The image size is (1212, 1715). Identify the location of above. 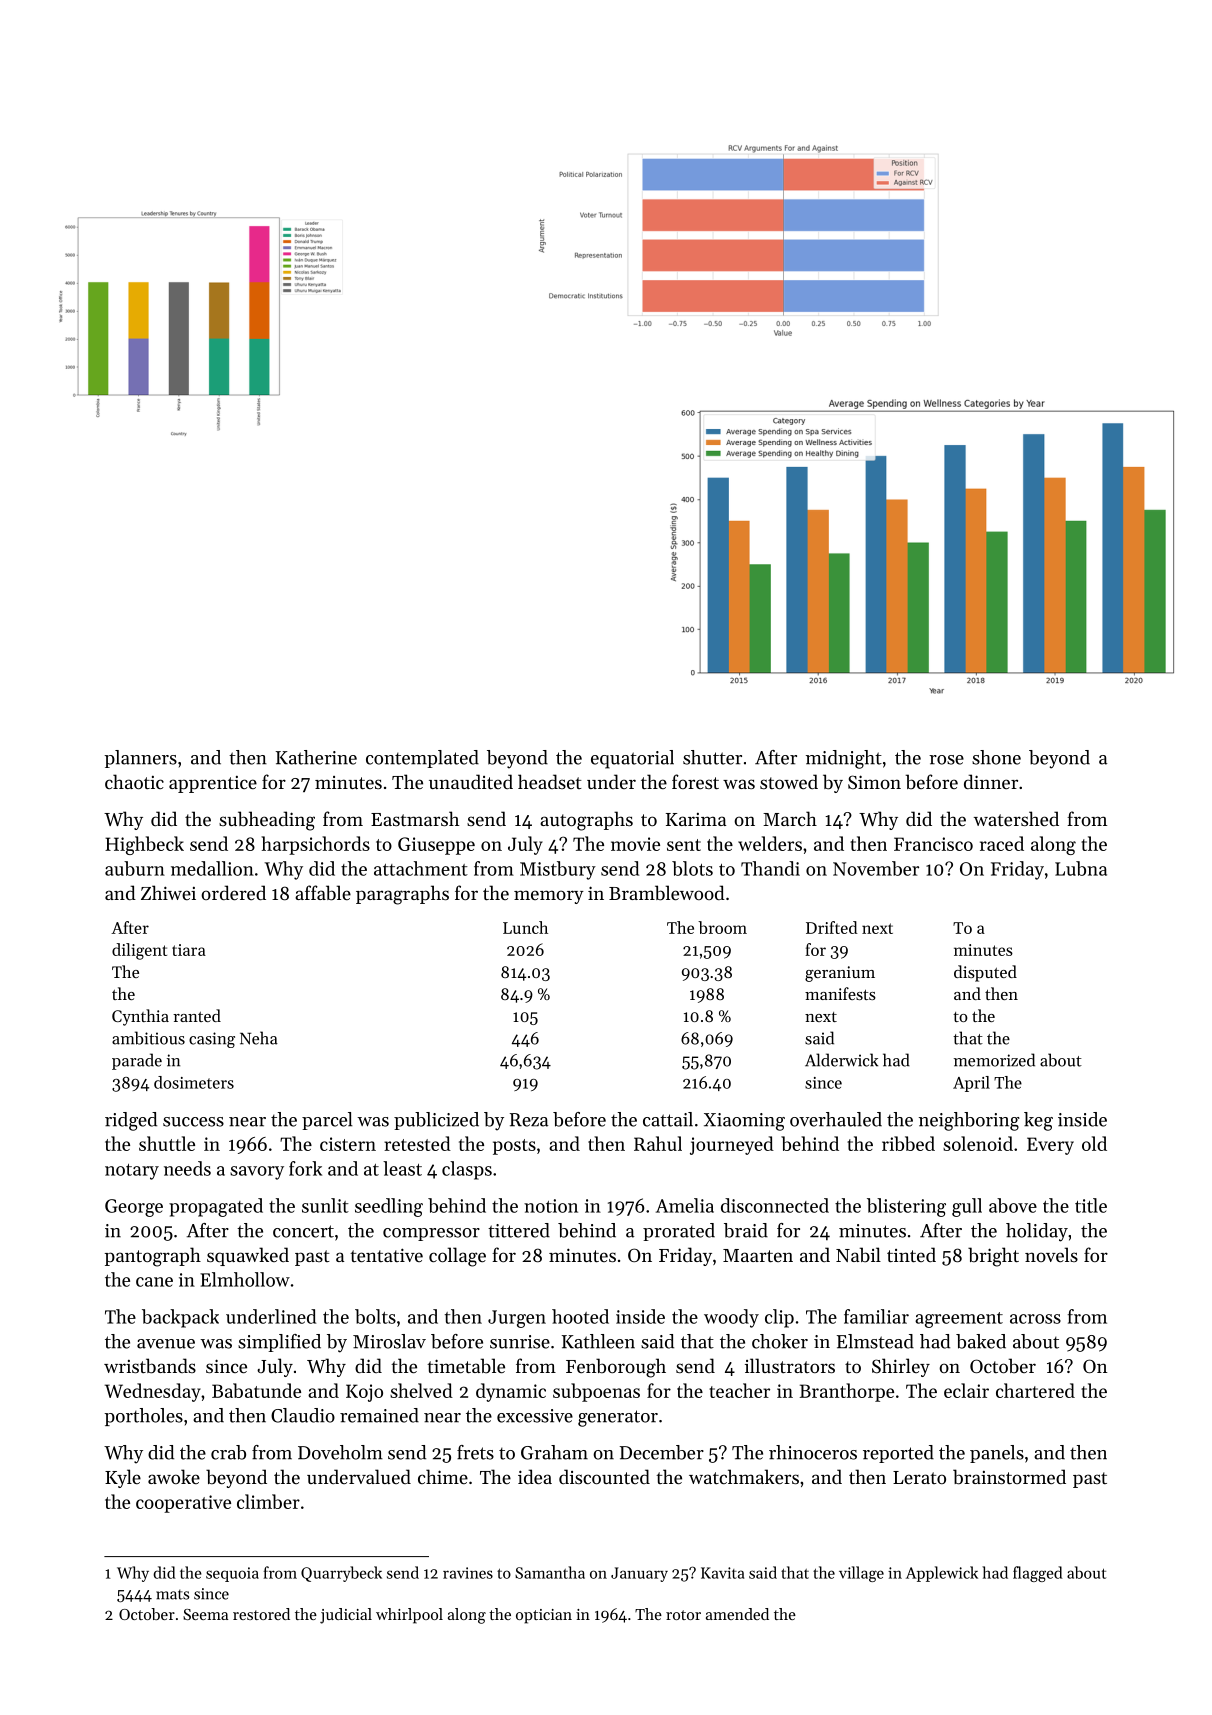
(1013, 1205).
